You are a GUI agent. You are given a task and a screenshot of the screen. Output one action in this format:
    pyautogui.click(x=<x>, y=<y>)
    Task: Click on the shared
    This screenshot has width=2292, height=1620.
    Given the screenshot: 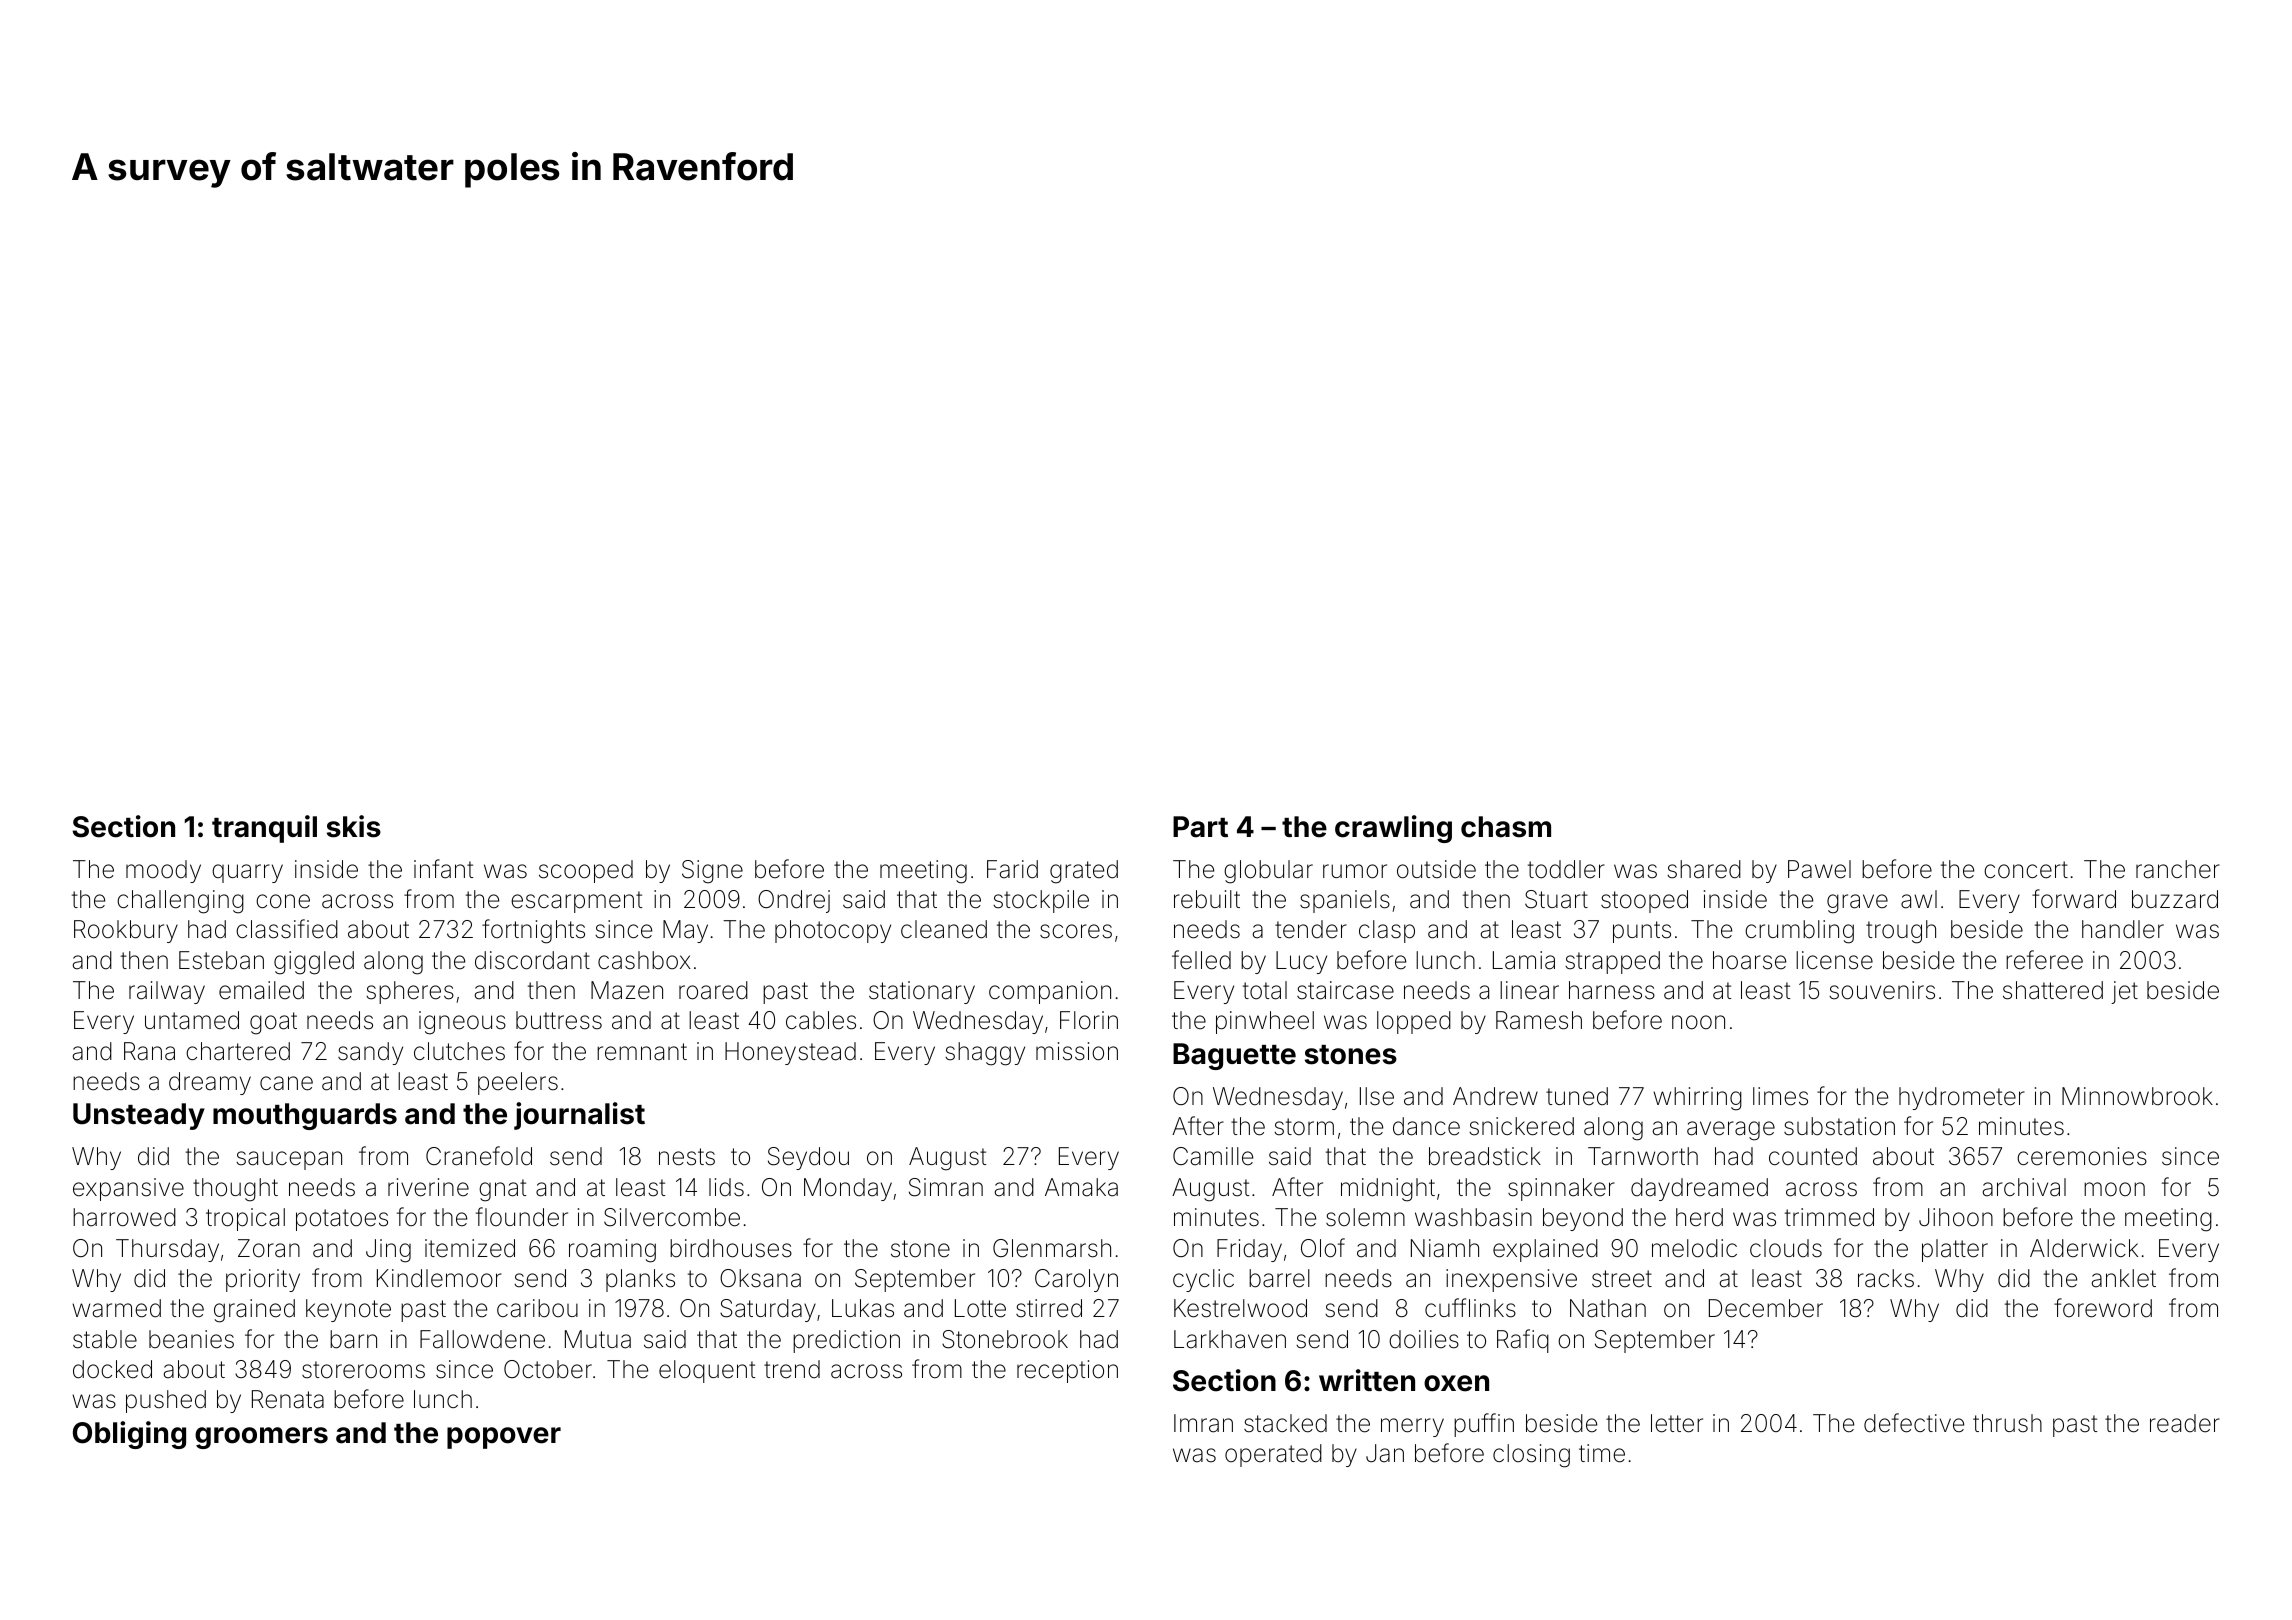 What is the action you would take?
    pyautogui.click(x=1704, y=869)
